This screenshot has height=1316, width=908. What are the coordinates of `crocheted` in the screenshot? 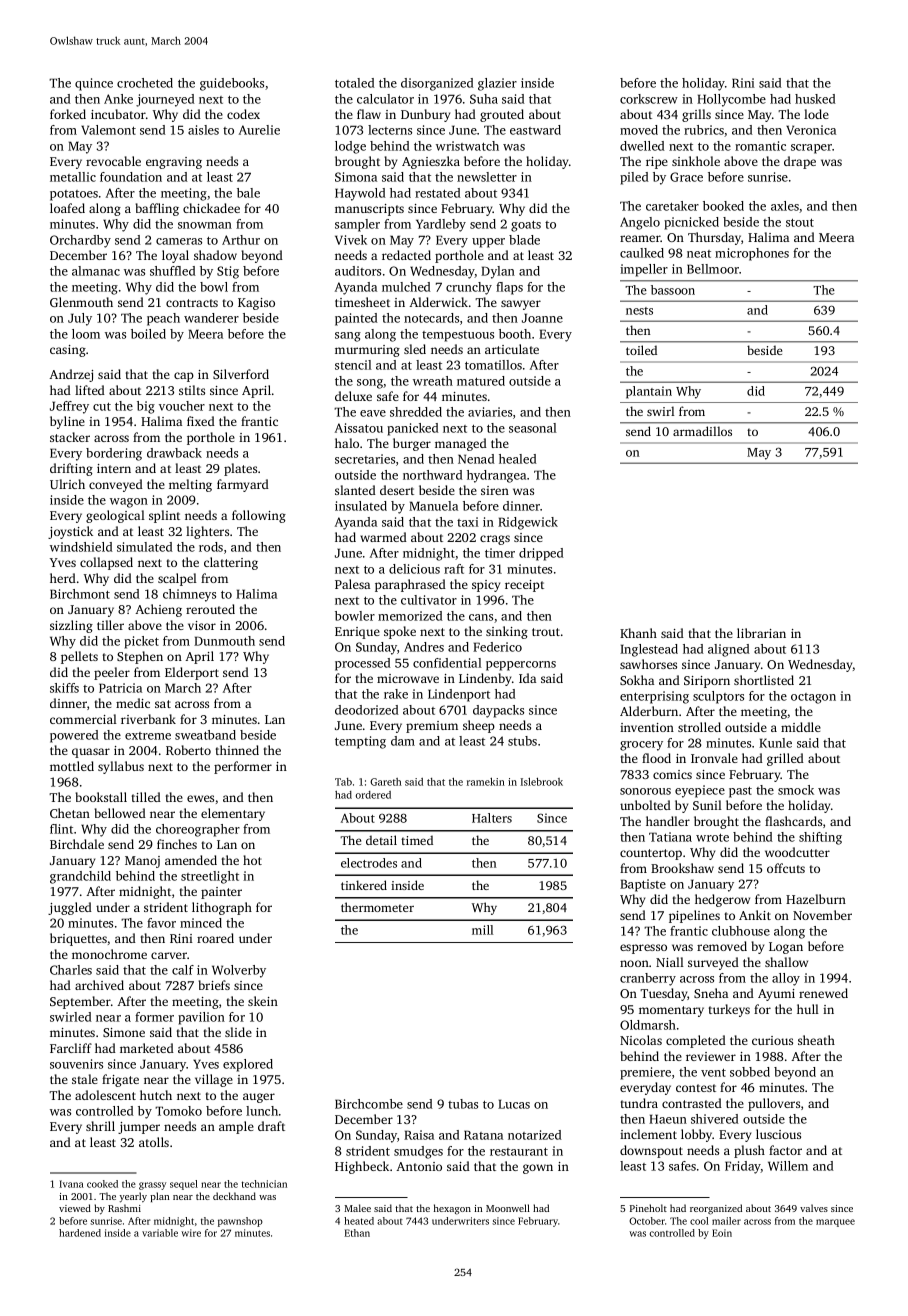 It's located at (145, 83).
